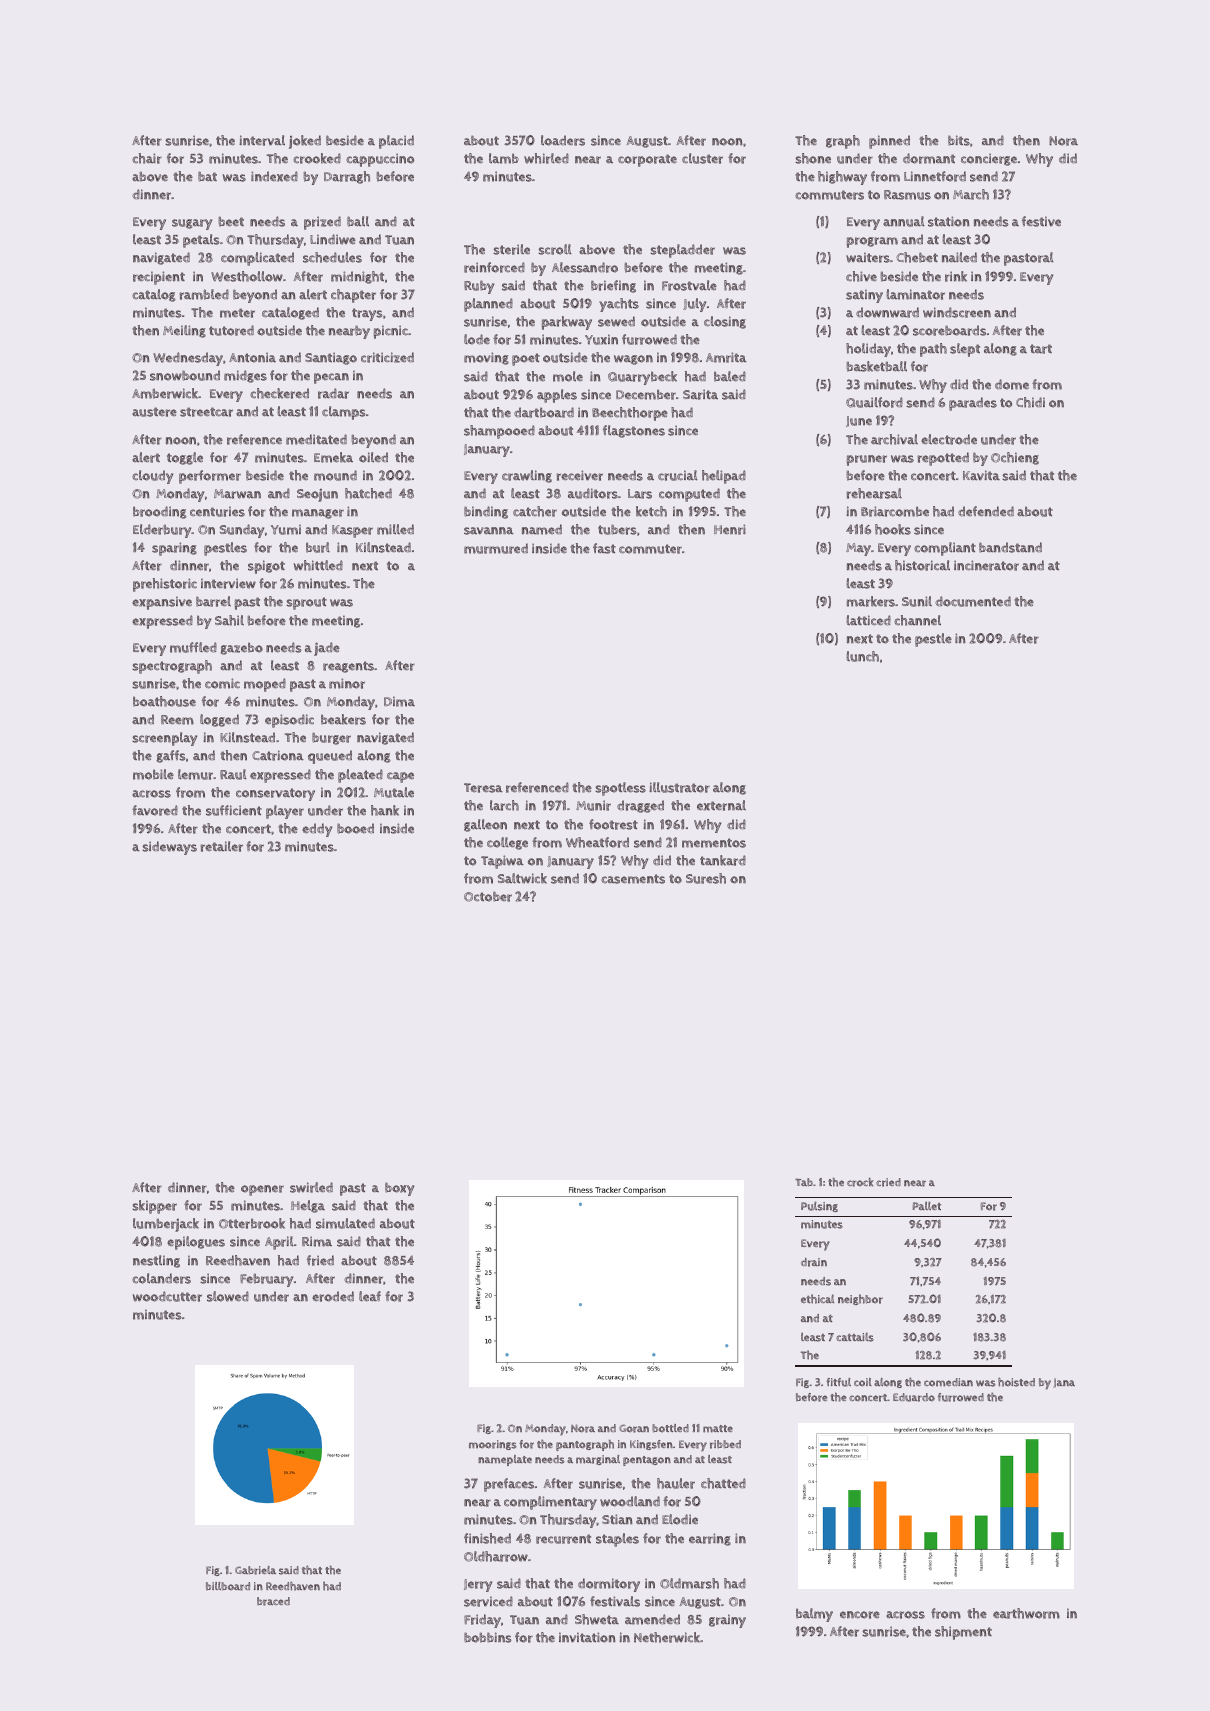 This screenshot has width=1210, height=1711. What do you see at coordinates (863, 656) in the screenshot?
I see `lunch` at bounding box center [863, 656].
